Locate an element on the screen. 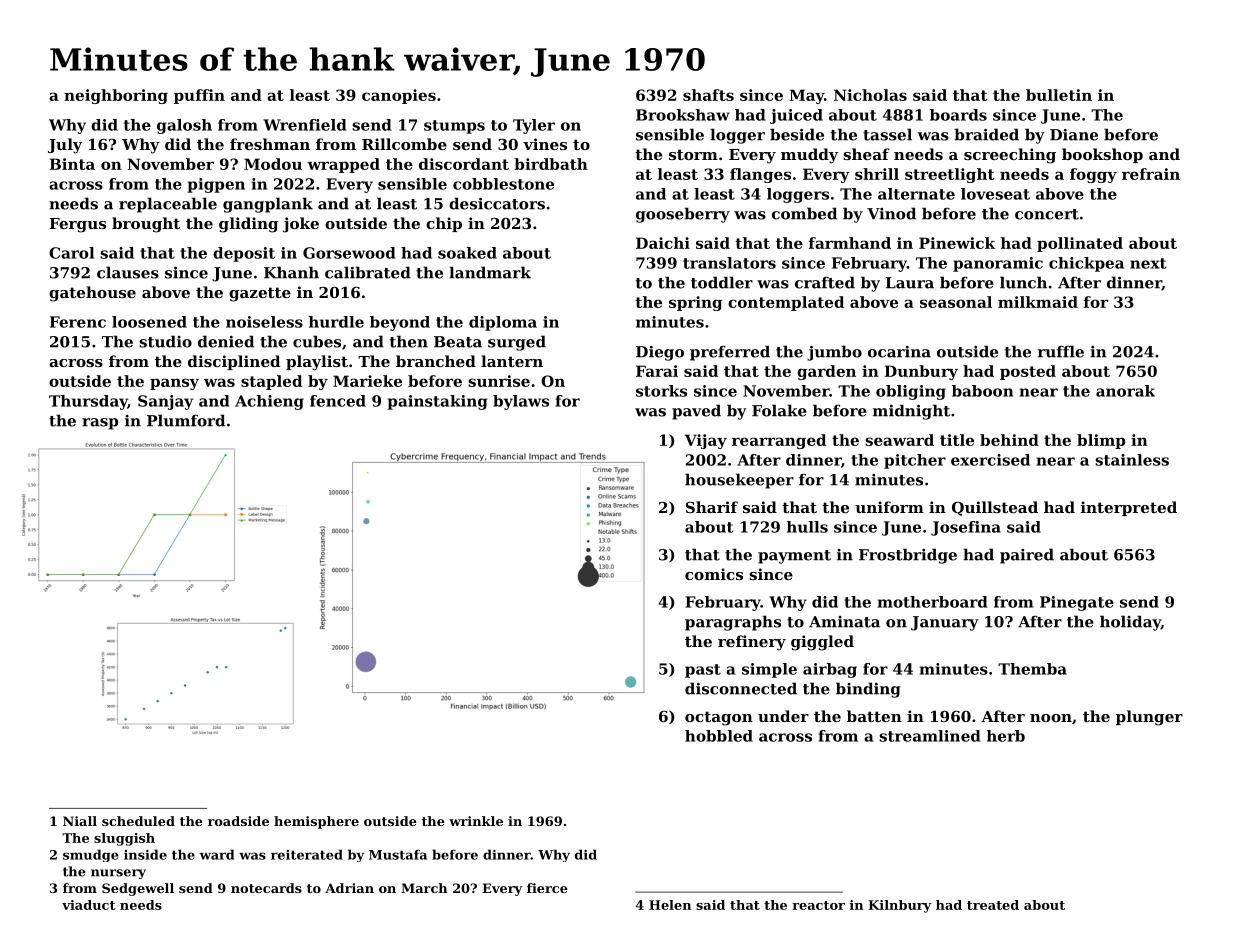  interpreted is located at coordinates (1129, 508).
